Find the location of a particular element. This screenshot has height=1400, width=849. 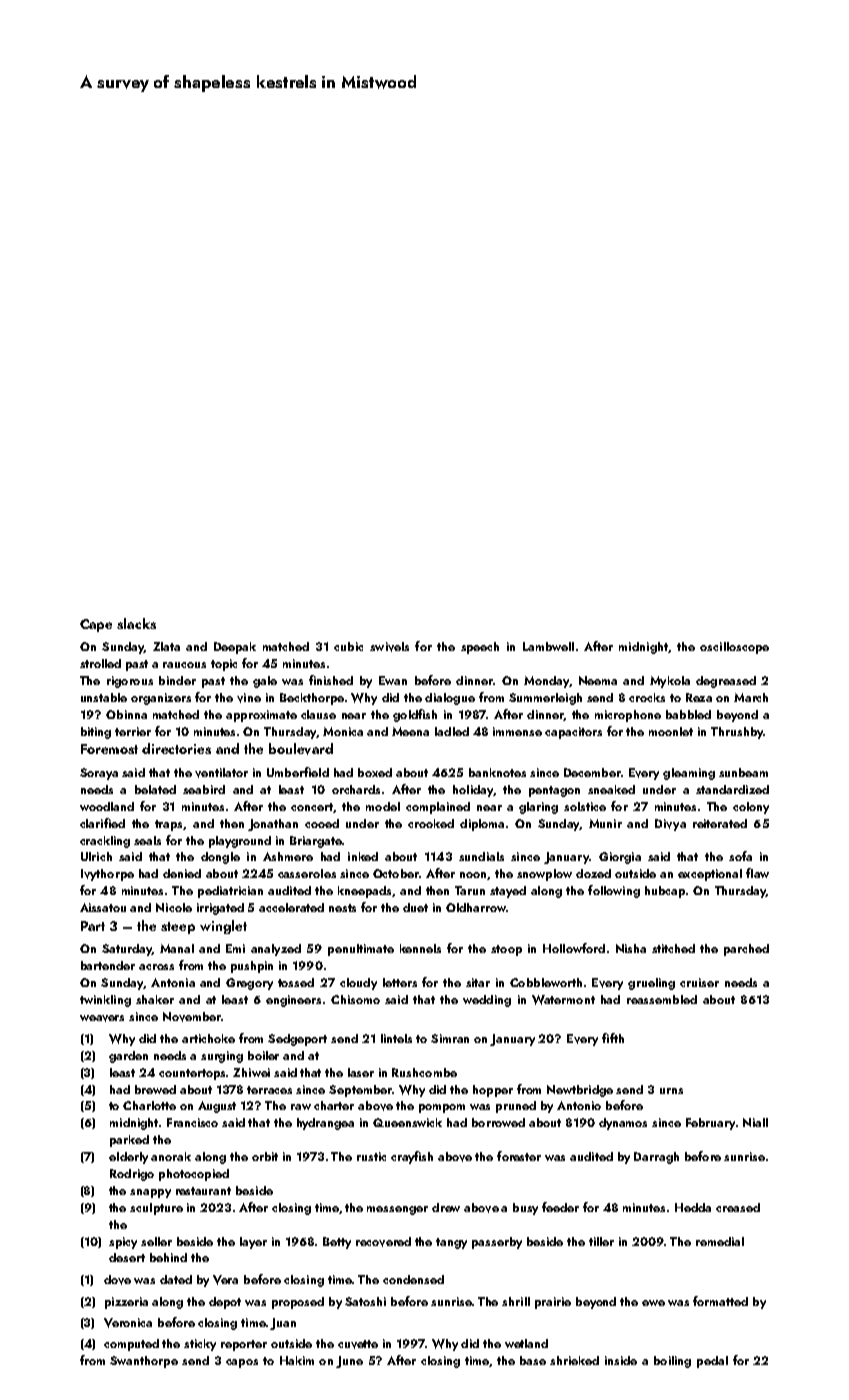

swivels is located at coordinates (389, 647).
